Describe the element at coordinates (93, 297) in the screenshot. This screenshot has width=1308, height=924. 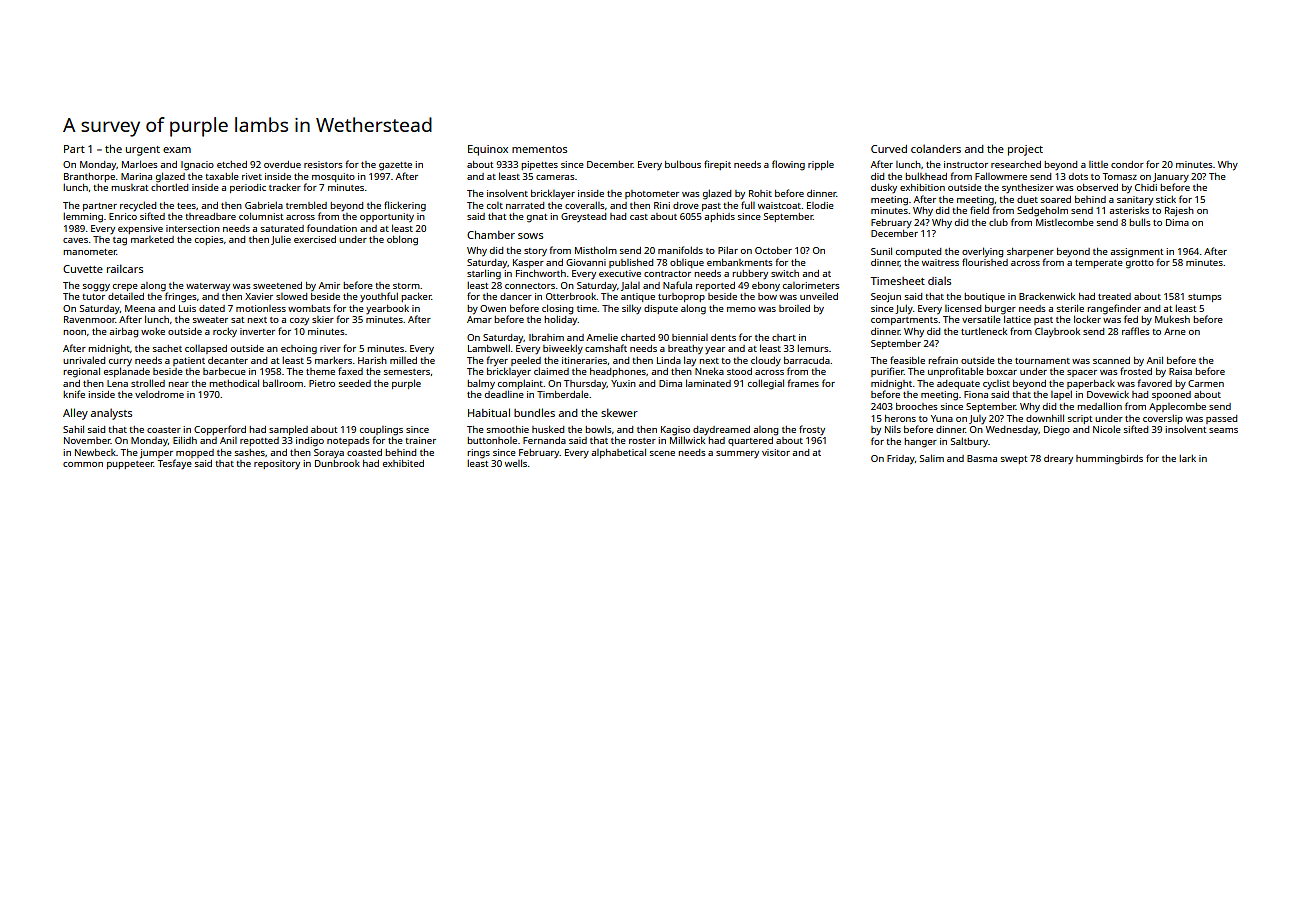
I see `tutor` at that location.
